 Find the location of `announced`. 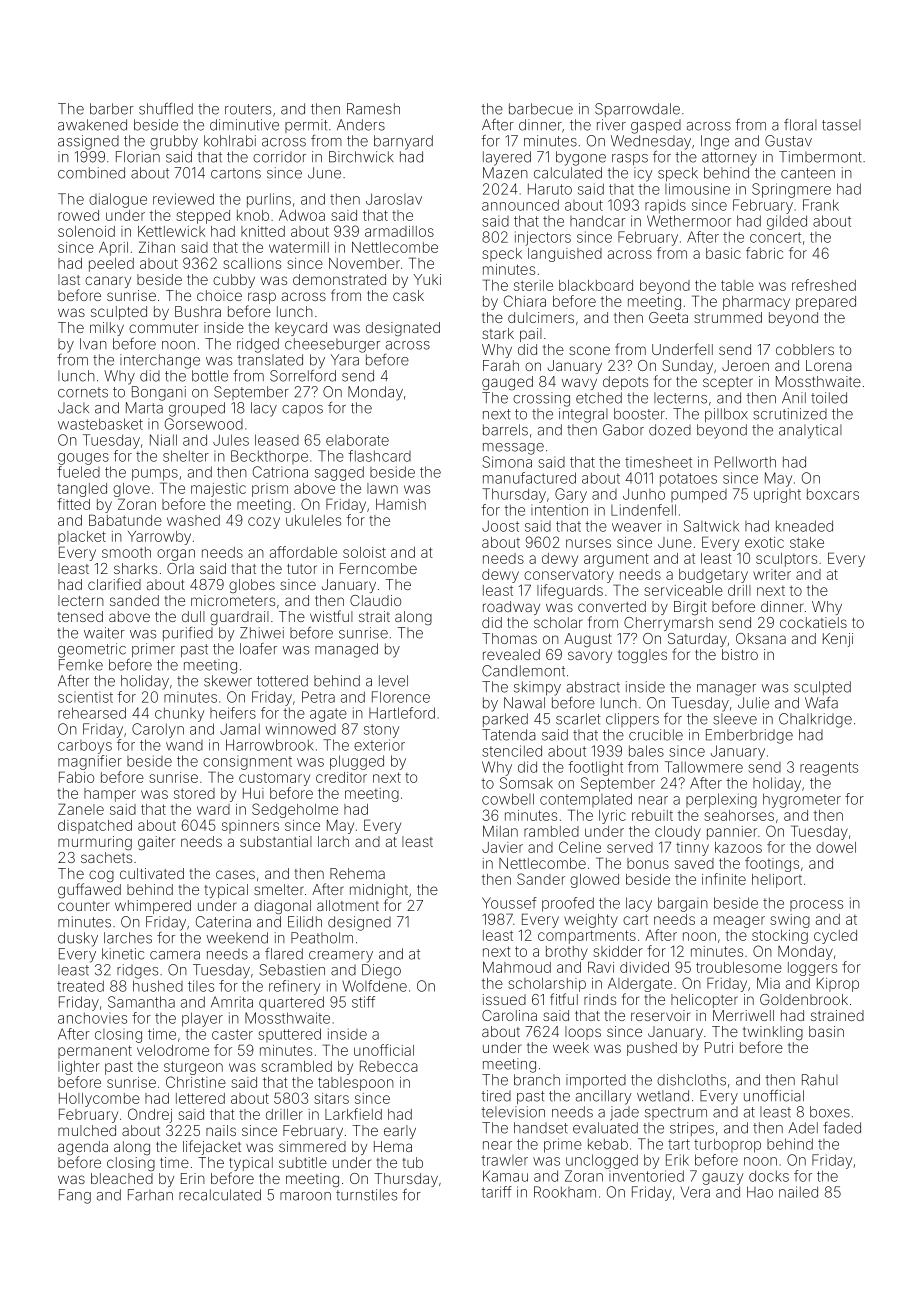

announced is located at coordinates (520, 205).
